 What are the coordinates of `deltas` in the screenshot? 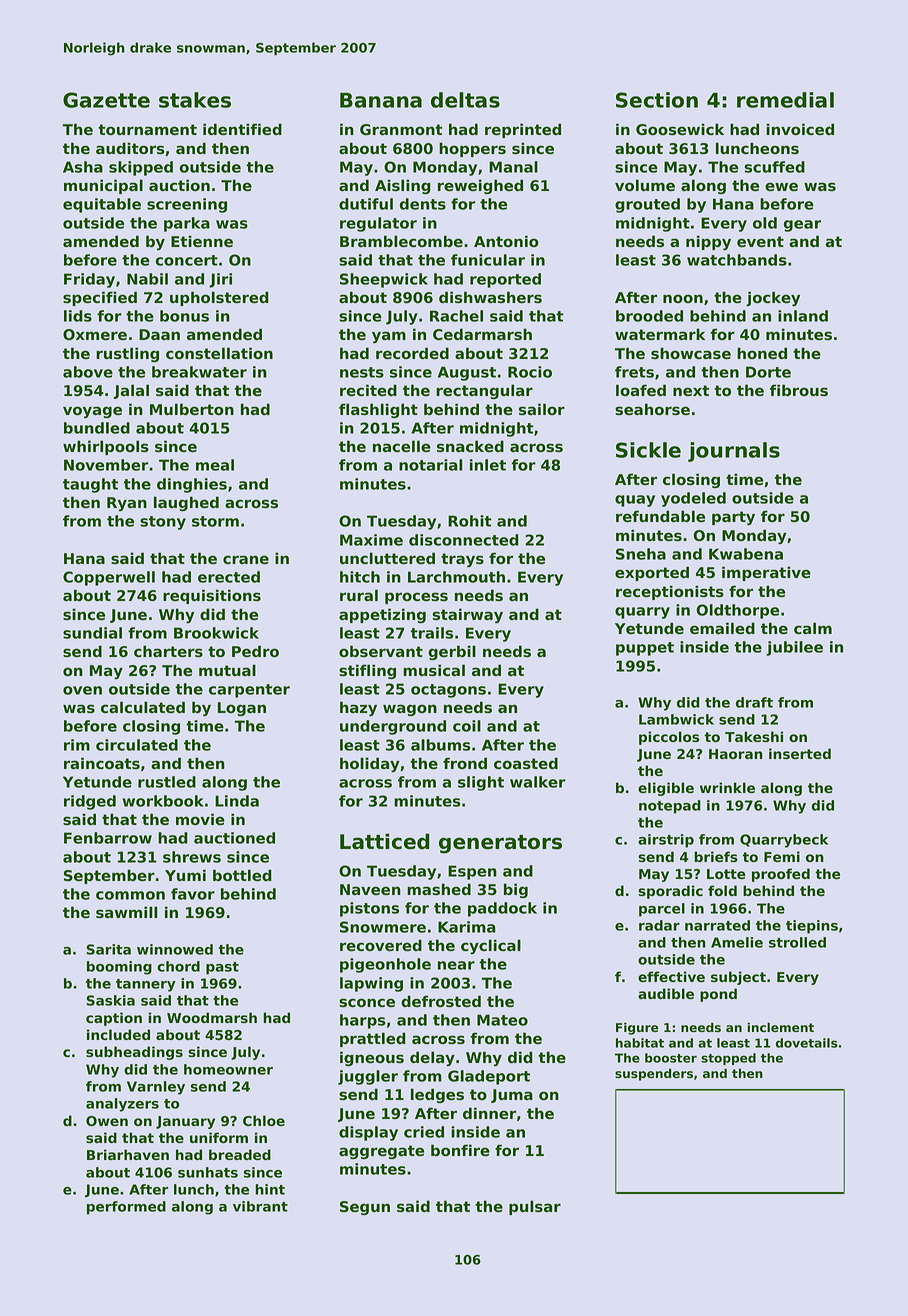 It's located at (465, 100).
